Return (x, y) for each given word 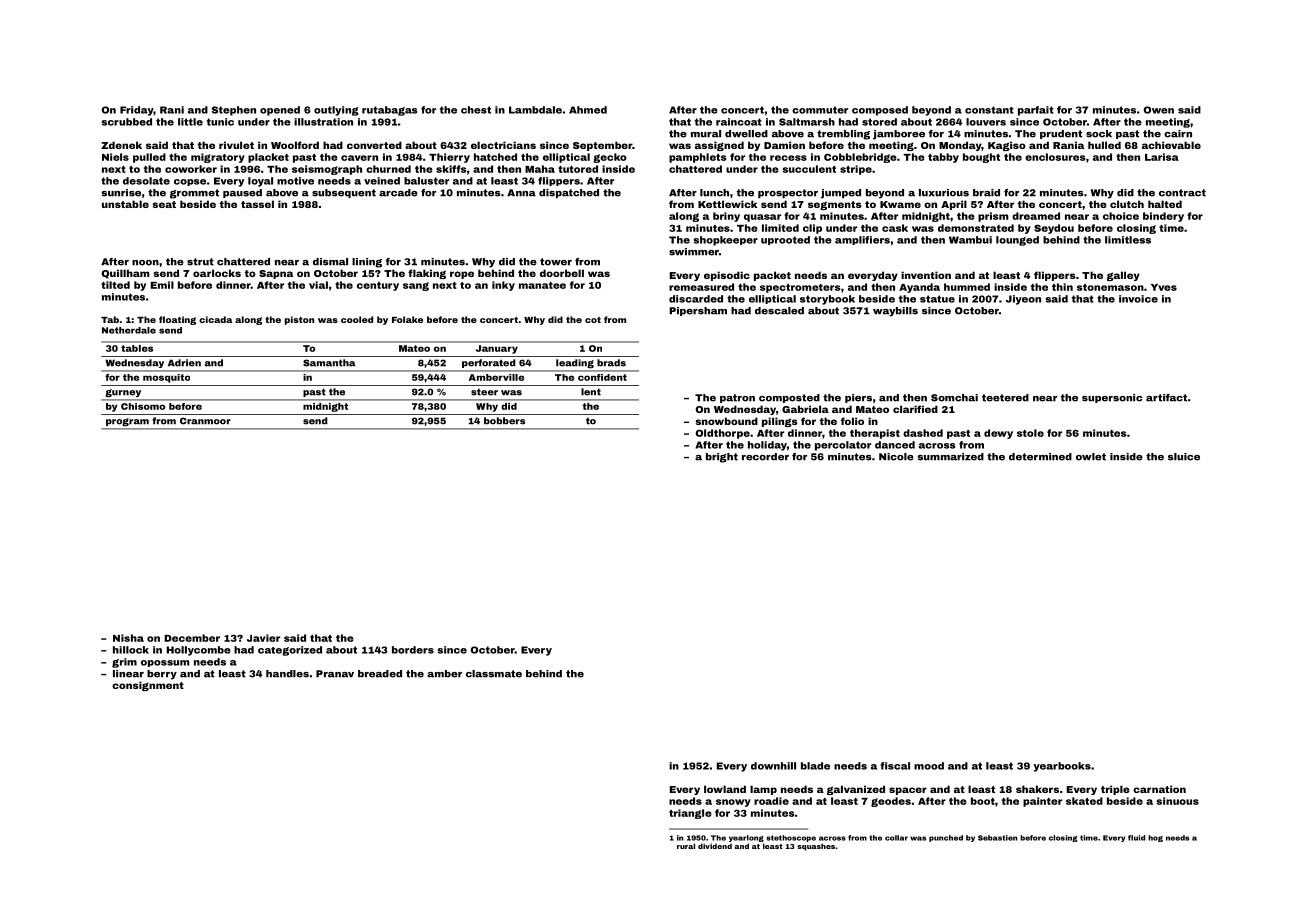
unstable (125, 204)
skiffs (451, 169)
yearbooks (1062, 767)
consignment (148, 686)
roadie (771, 801)
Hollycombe (198, 651)
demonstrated (976, 228)
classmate (494, 674)
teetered (1005, 398)
